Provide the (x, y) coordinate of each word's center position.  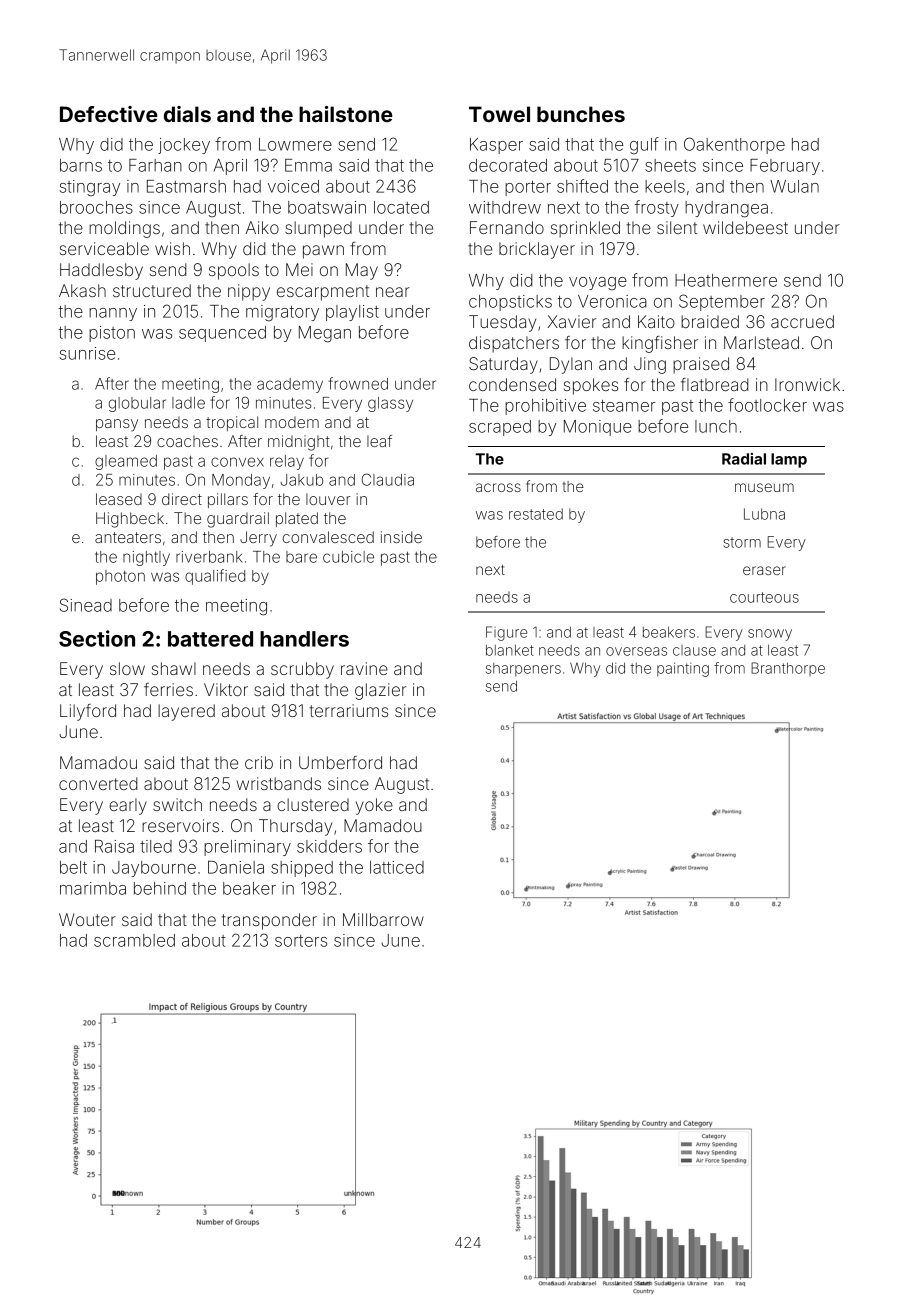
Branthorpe (788, 669)
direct (182, 499)
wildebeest (745, 227)
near (393, 292)
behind (160, 888)
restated (536, 514)
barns (81, 165)
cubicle (348, 557)
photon (120, 577)
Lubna (764, 514)
